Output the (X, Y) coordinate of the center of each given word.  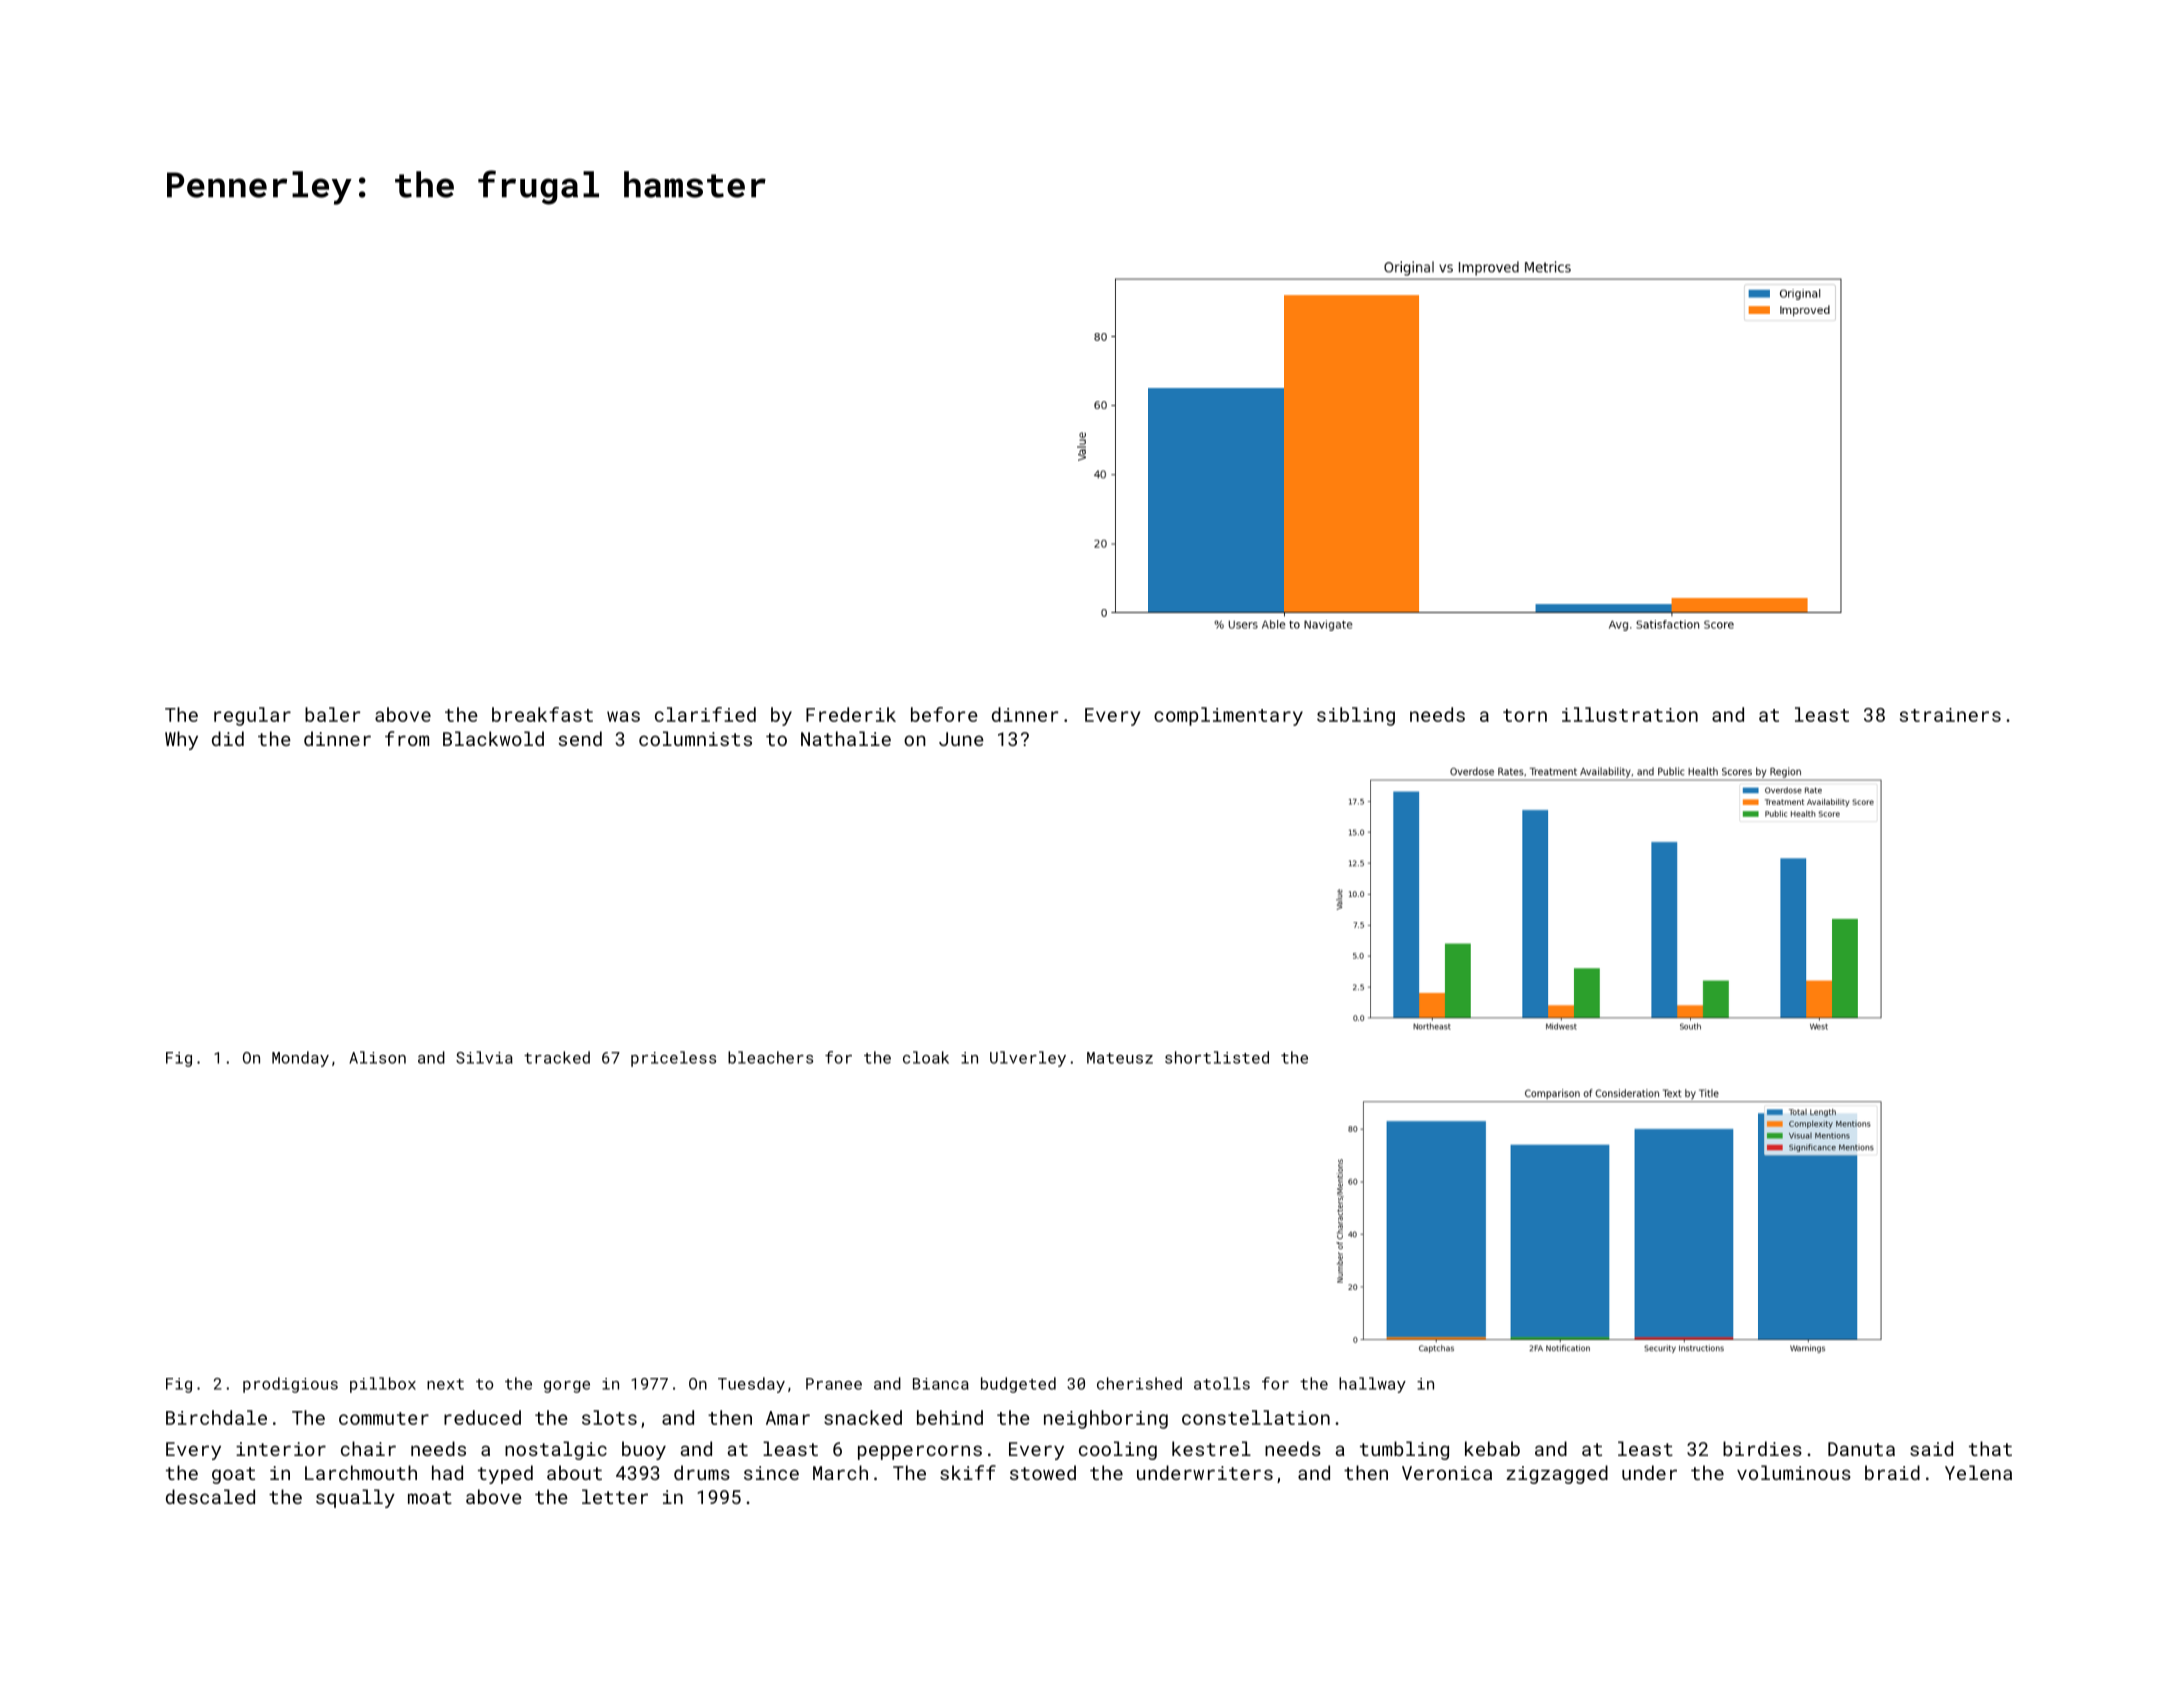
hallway (1372, 1385)
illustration (1630, 714)
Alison (377, 1057)
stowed (1043, 1472)
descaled (210, 1496)
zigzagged (1557, 1474)
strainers (1950, 715)
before (944, 714)
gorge (567, 1387)
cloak (926, 1057)
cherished (1139, 1383)
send (580, 738)
